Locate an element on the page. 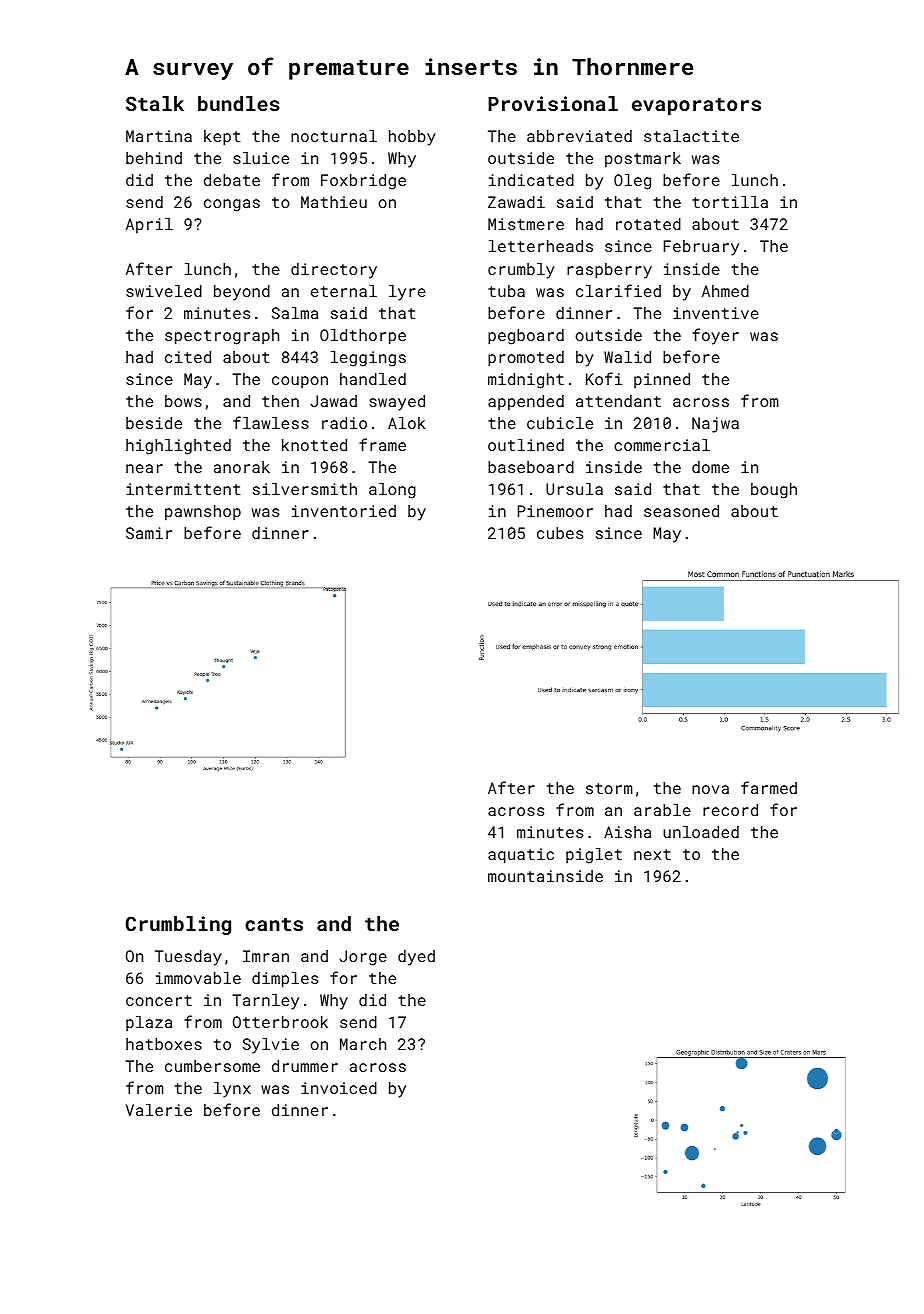  seasoned is located at coordinates (681, 511).
